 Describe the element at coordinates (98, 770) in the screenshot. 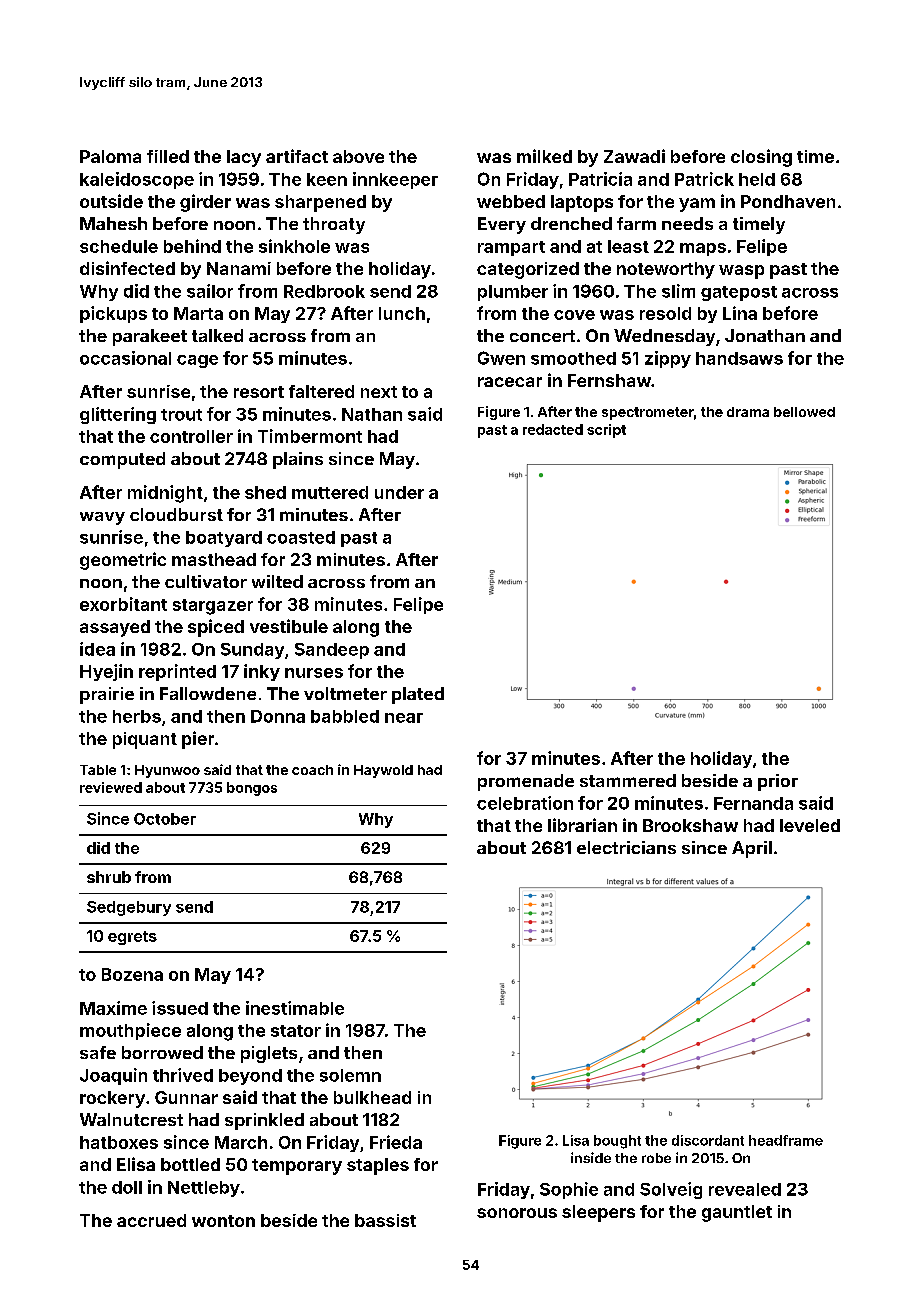

I see `Table` at that location.
